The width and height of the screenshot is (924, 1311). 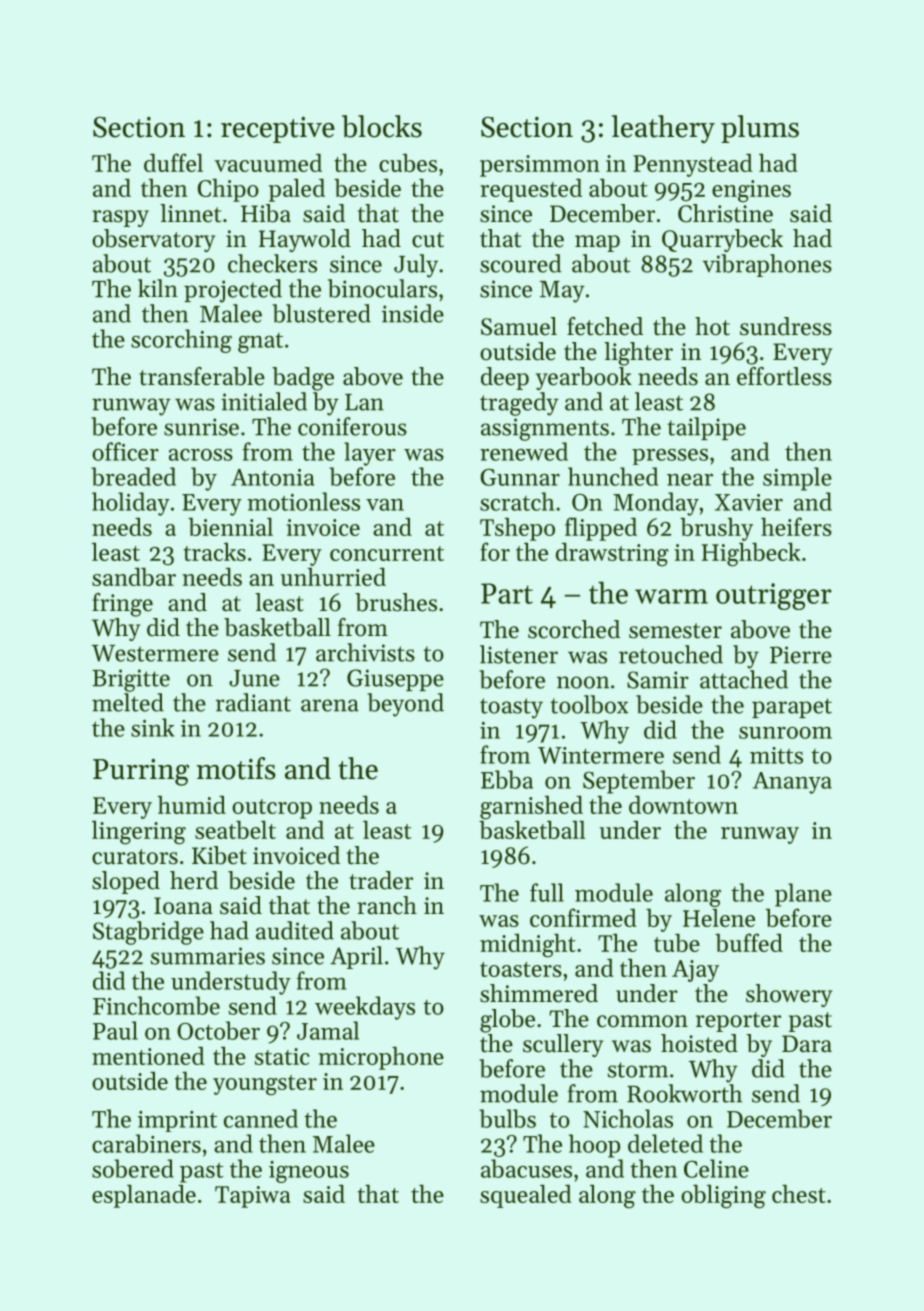 What do you see at coordinates (796, 526) in the screenshot?
I see `heifers` at bounding box center [796, 526].
